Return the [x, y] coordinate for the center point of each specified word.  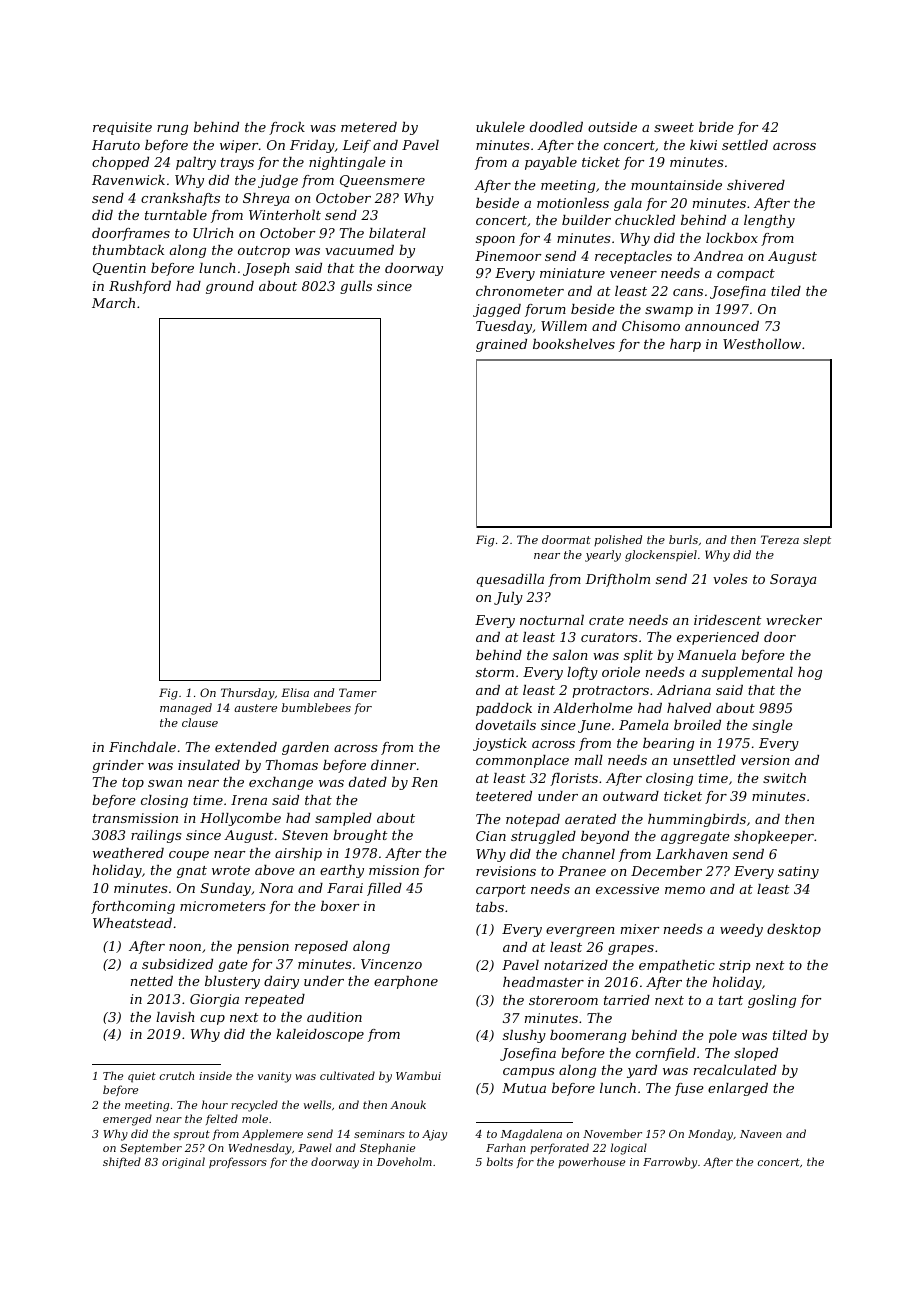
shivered [756, 185]
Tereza [780, 539]
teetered [504, 796]
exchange [281, 783]
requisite [122, 128]
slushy [524, 1036]
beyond [605, 837]
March [113, 303]
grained [501, 345]
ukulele [500, 127]
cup [212, 1020]
